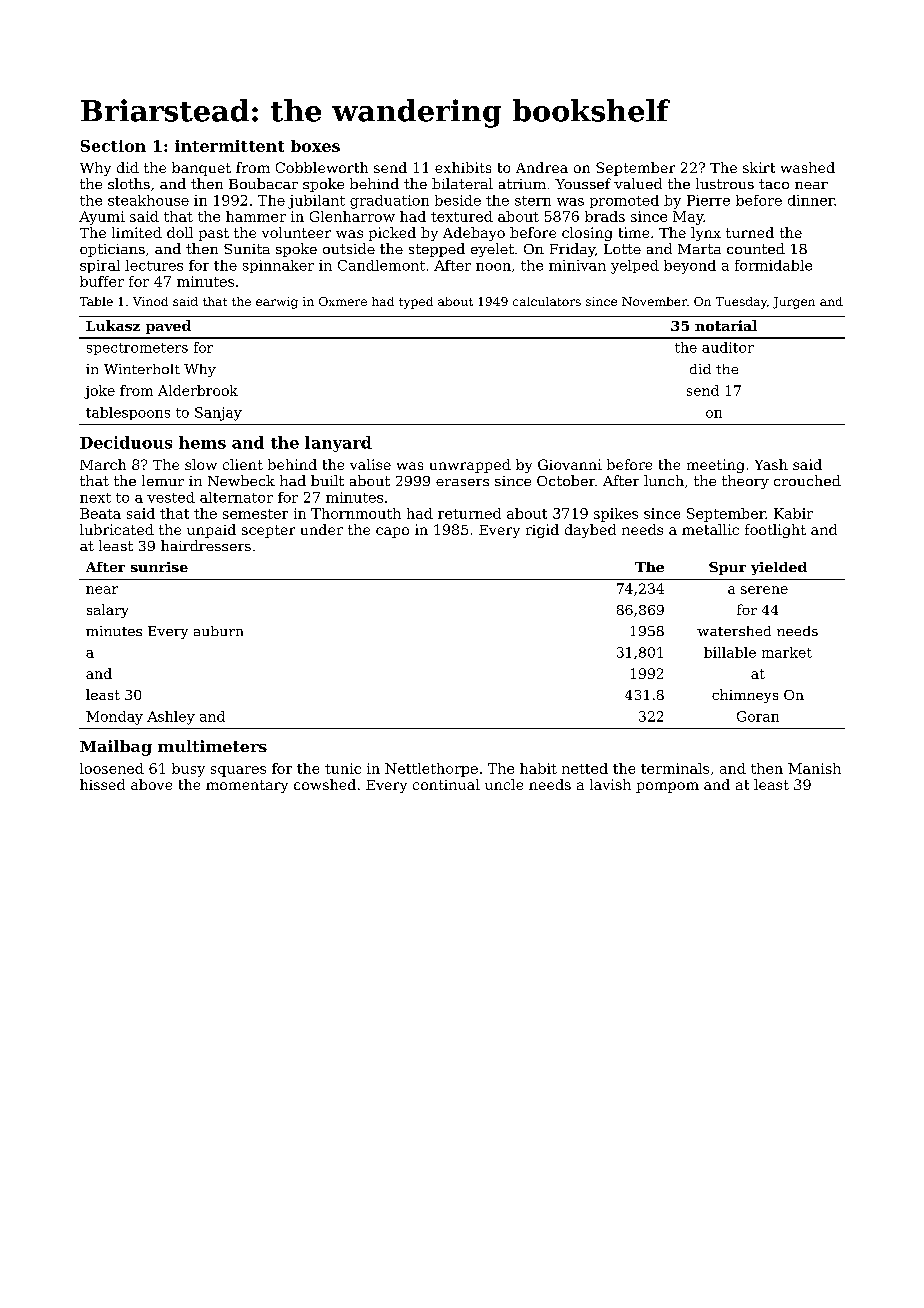 The width and height of the screenshot is (924, 1308). I want to click on Thornmouth, so click(356, 513).
